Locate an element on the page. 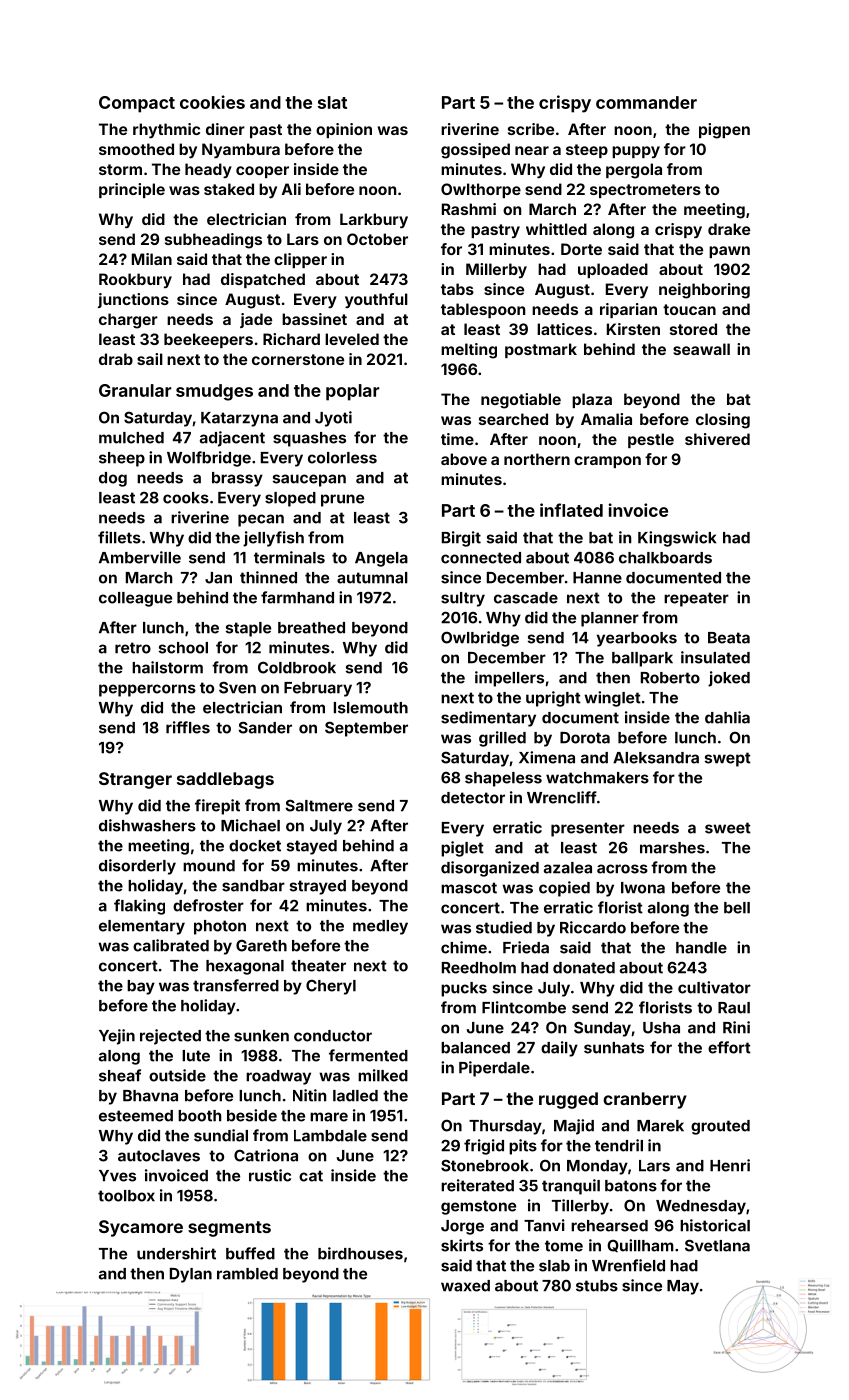  swept is located at coordinates (728, 759).
